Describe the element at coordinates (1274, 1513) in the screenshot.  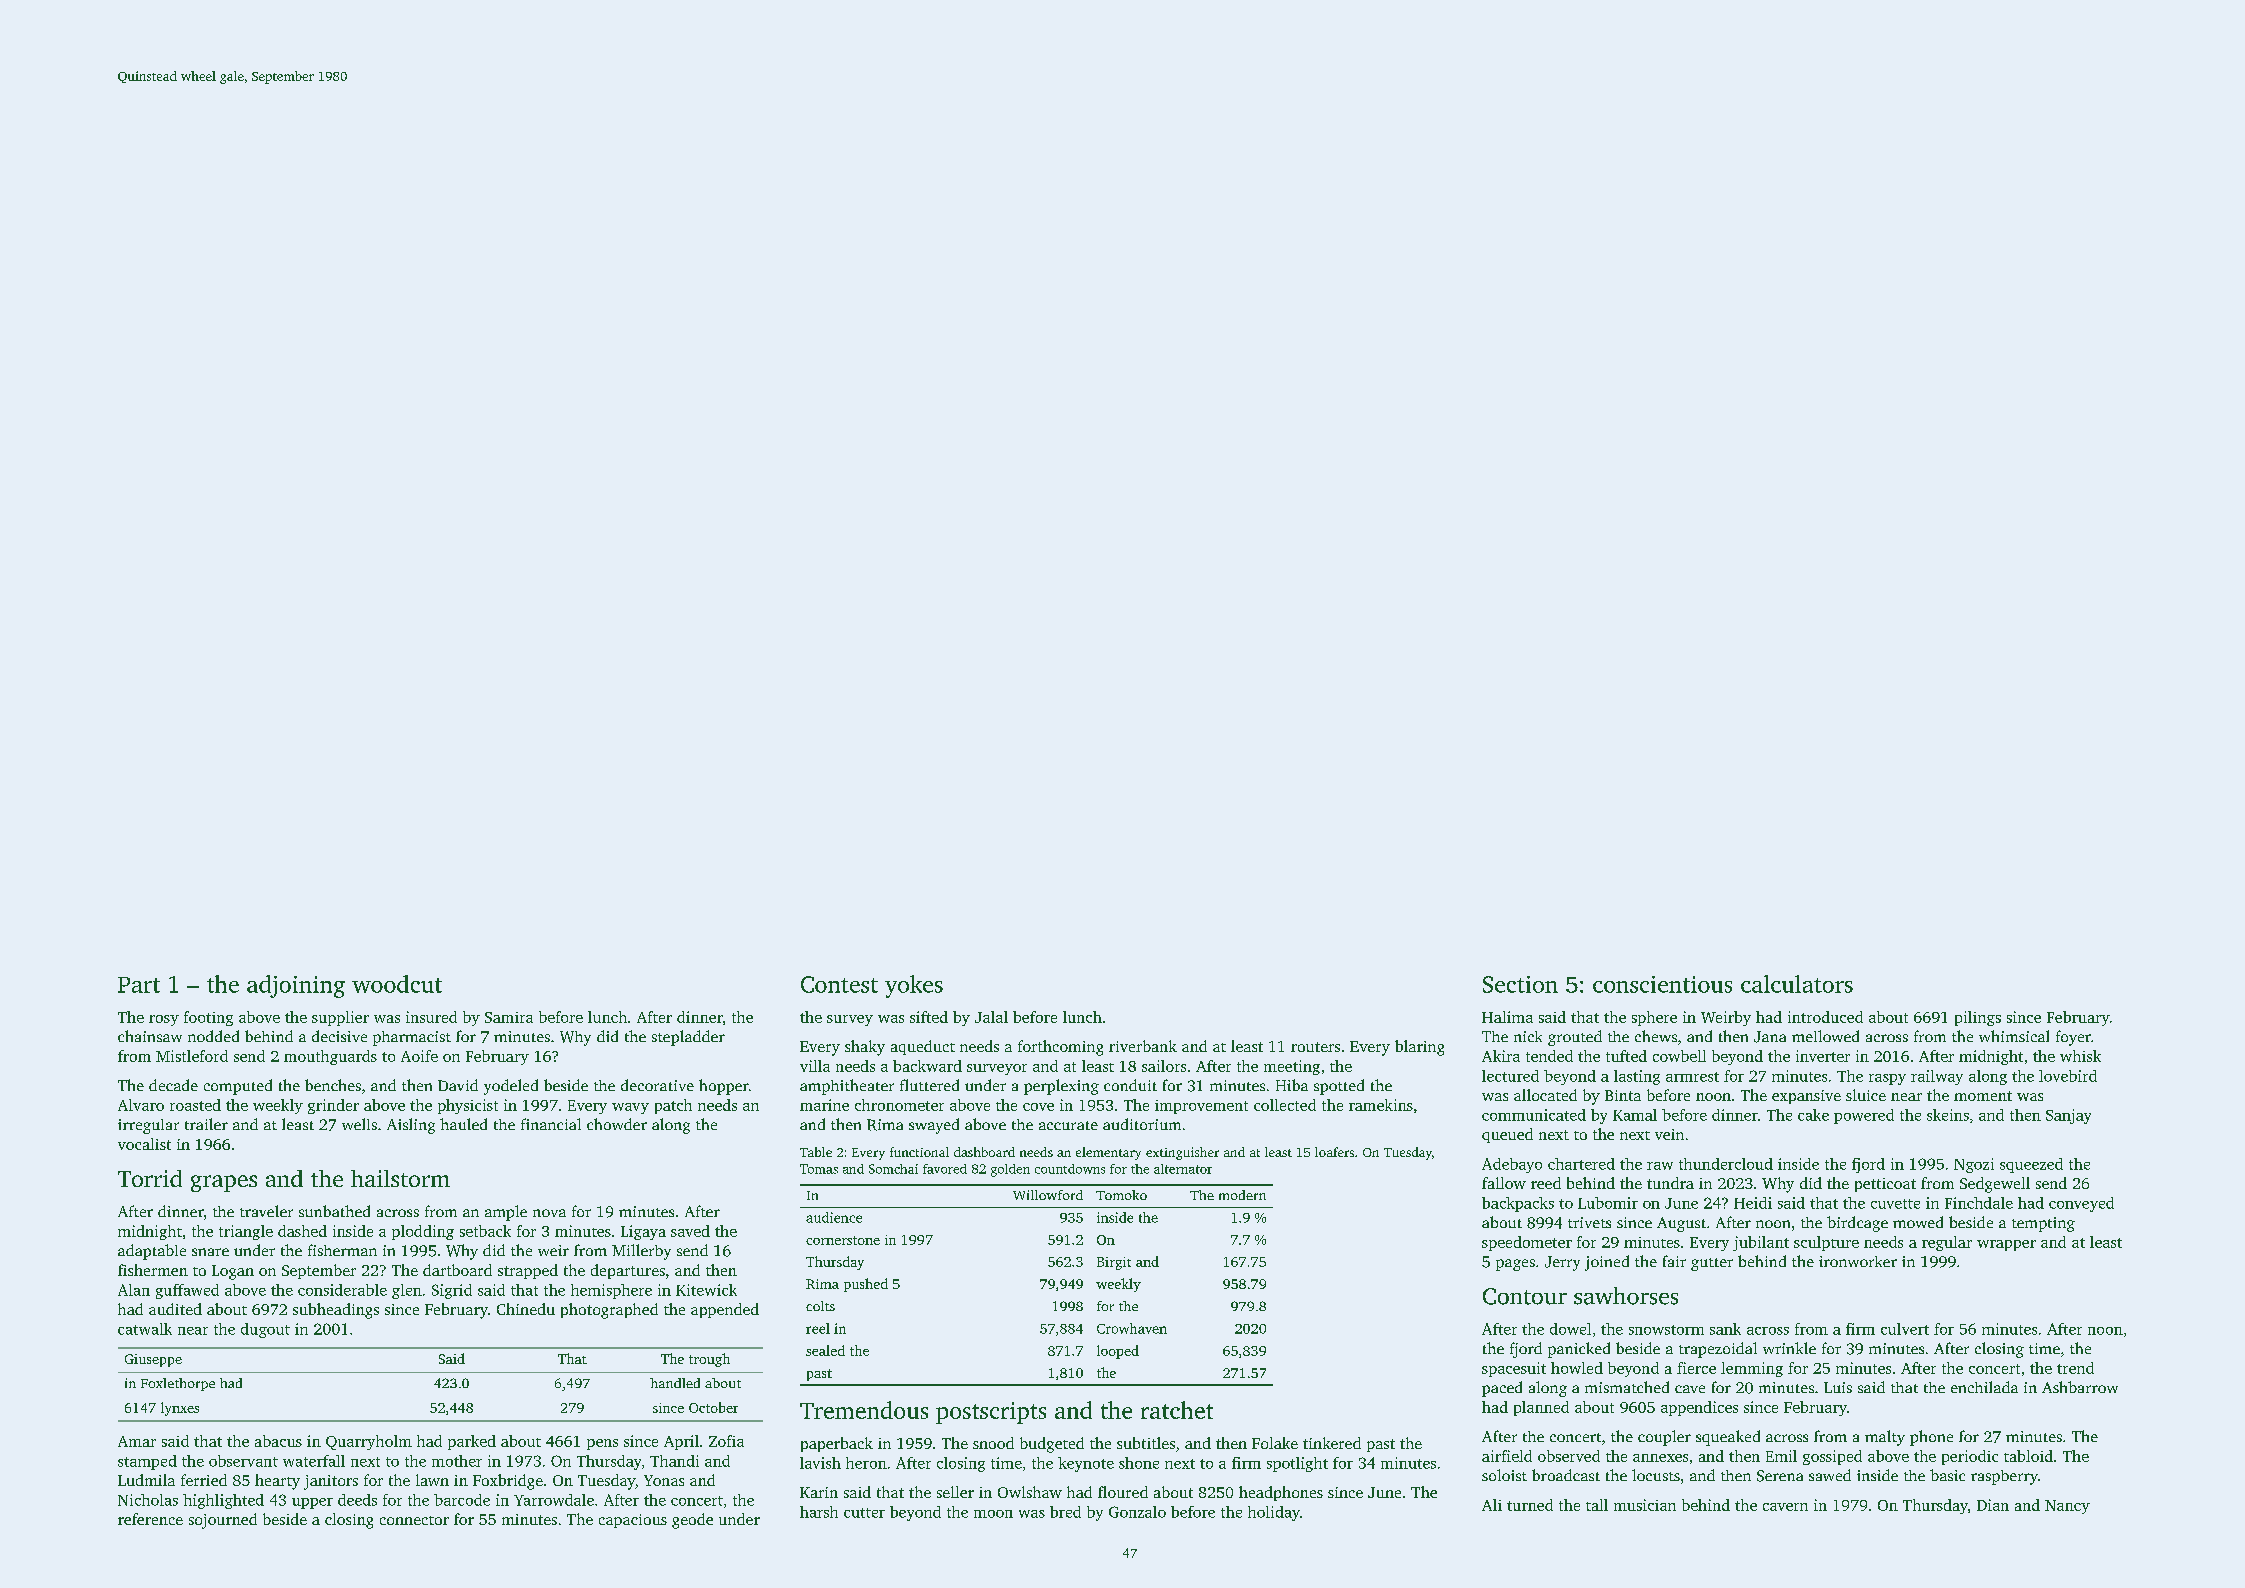
I see `holiday` at that location.
